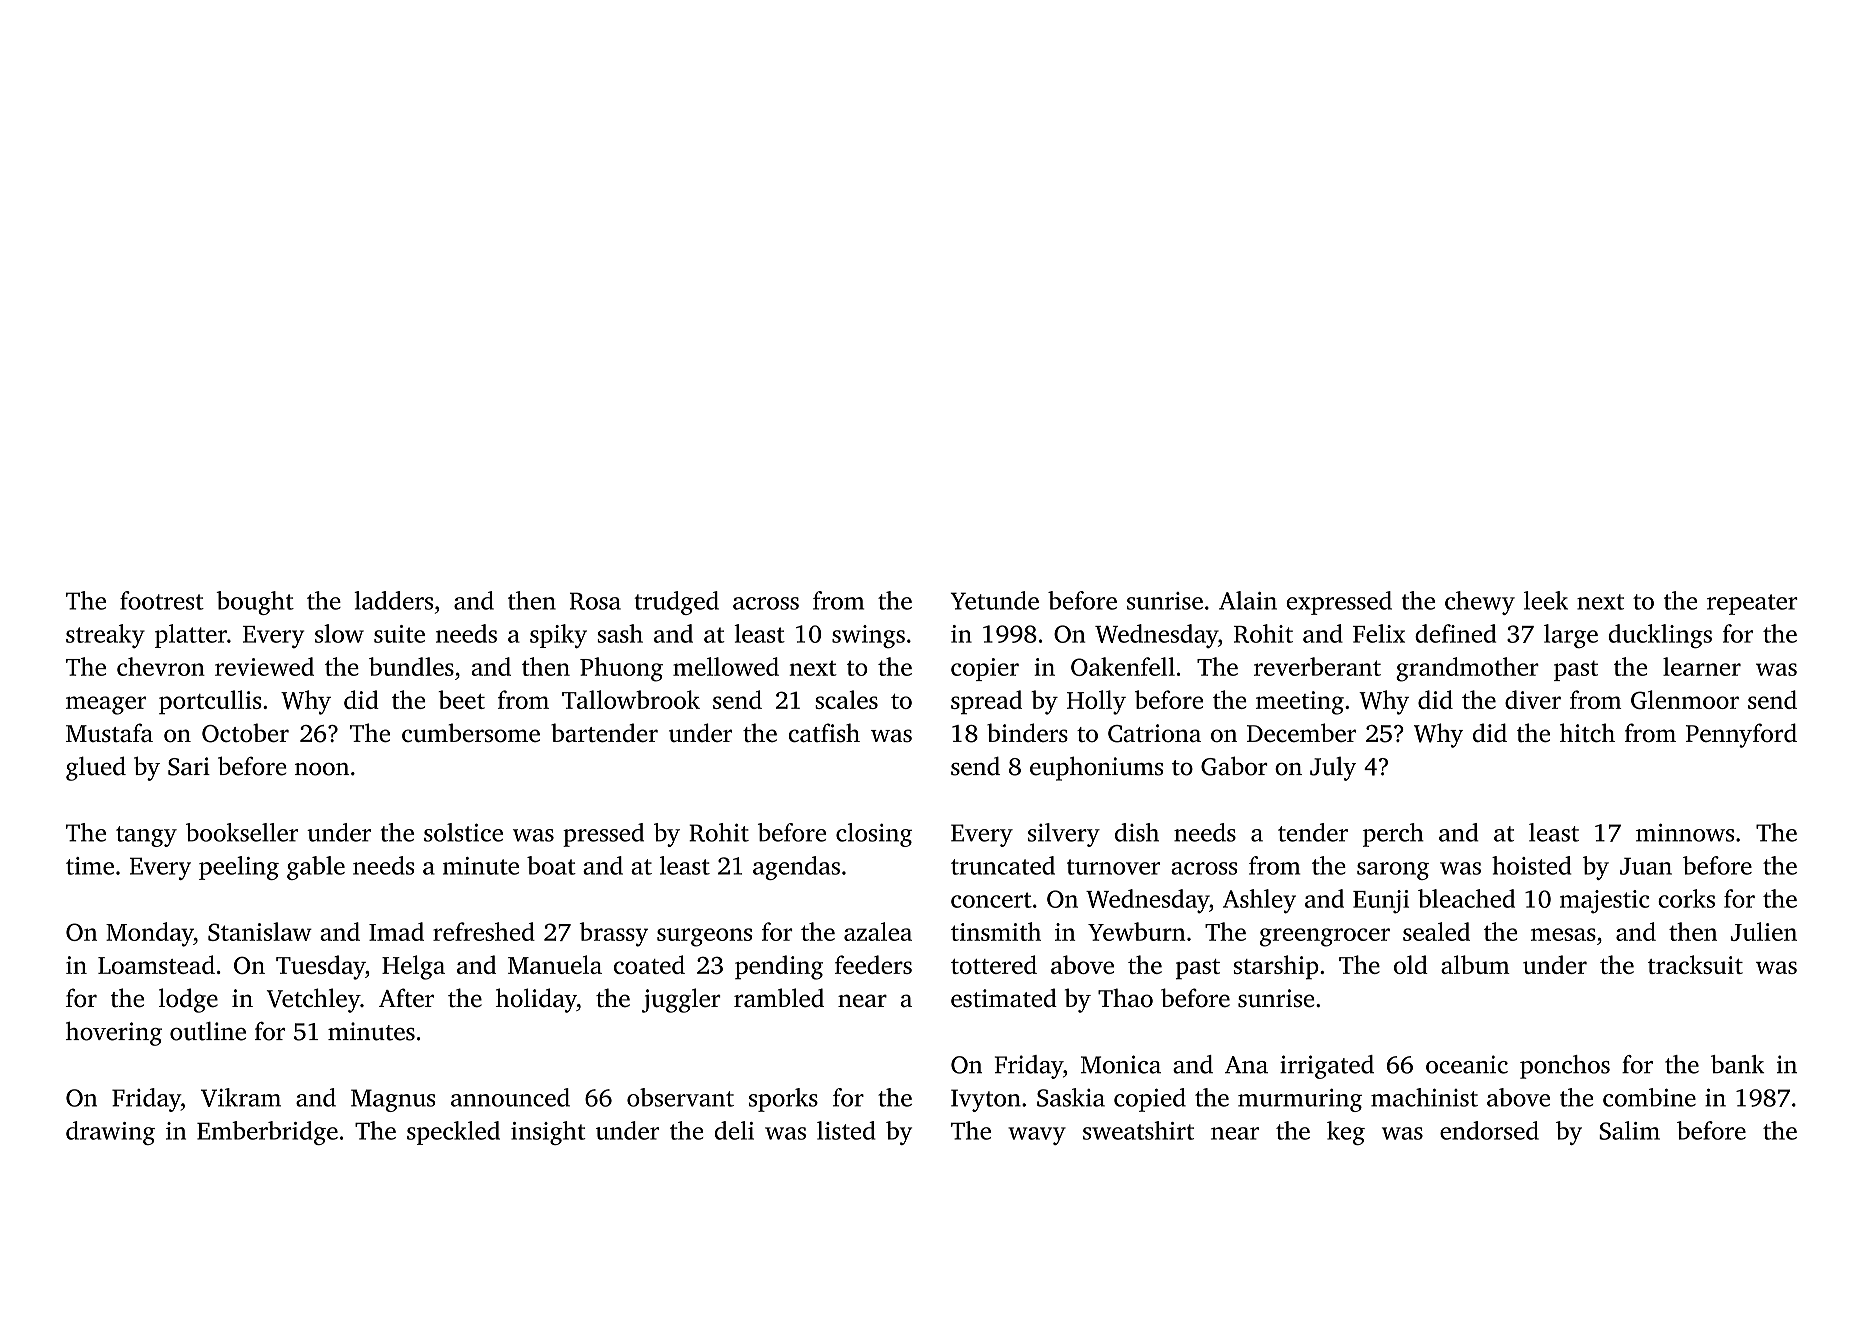  What do you see at coordinates (90, 866) in the page?
I see `time` at bounding box center [90, 866].
